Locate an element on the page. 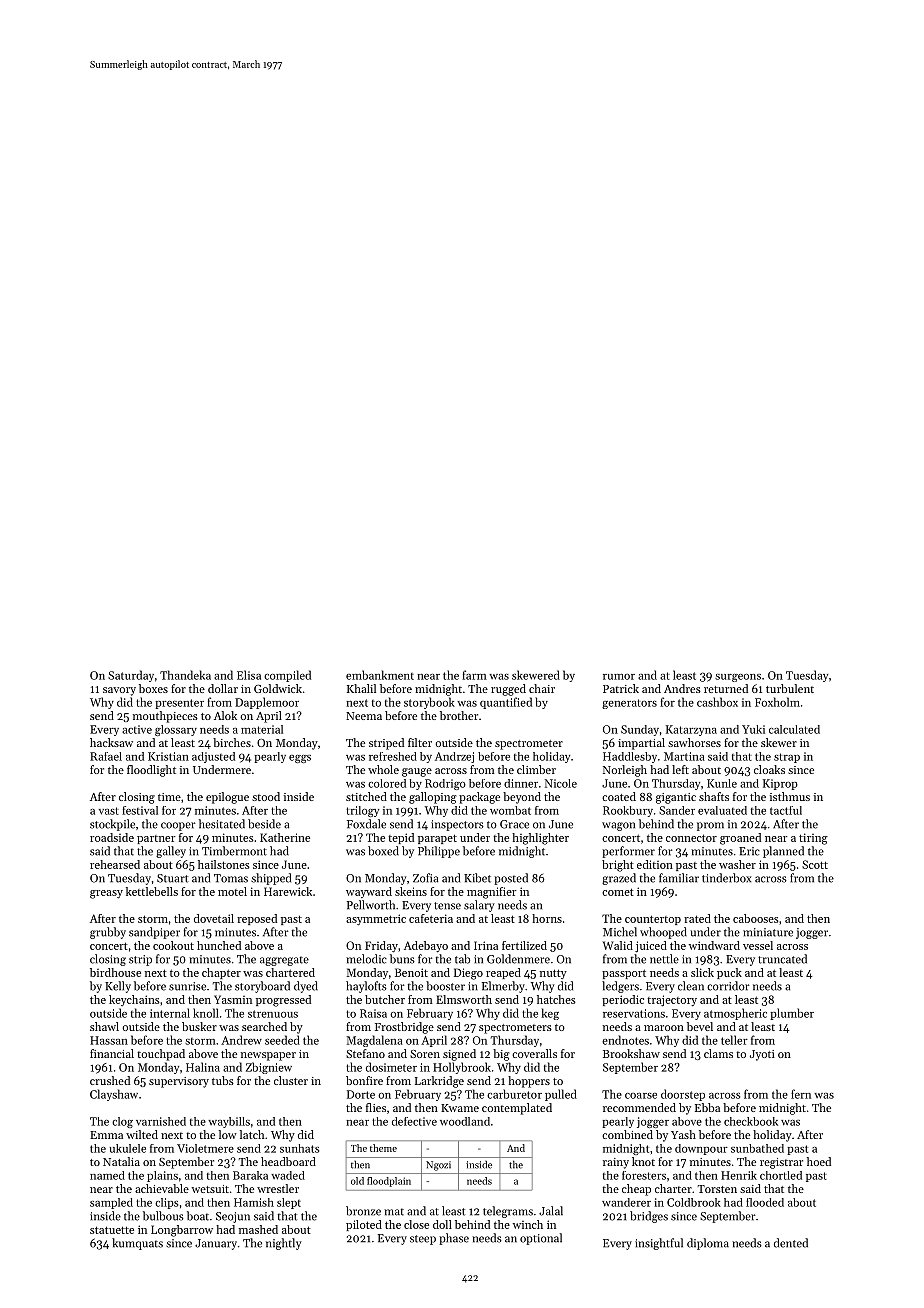 This image has height=1308, width=924. surgeons is located at coordinates (738, 678).
